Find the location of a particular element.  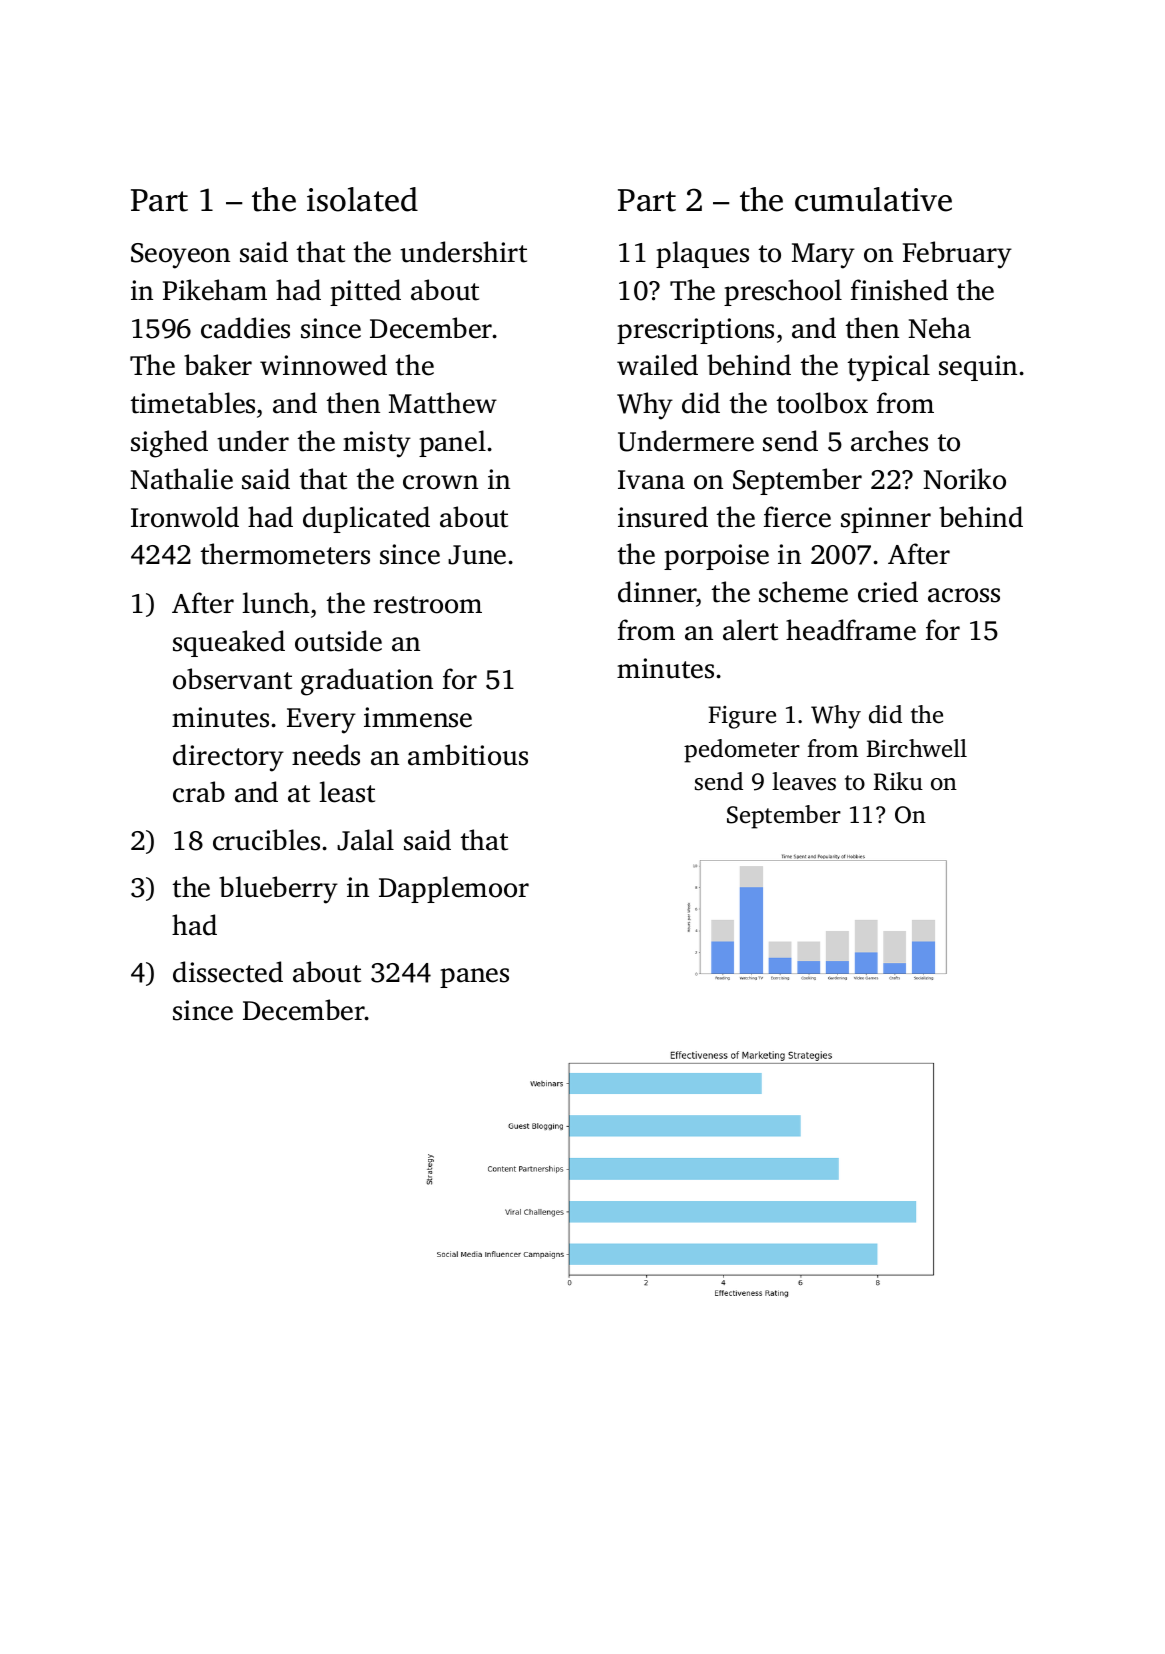

pedometer is located at coordinates (742, 751).
